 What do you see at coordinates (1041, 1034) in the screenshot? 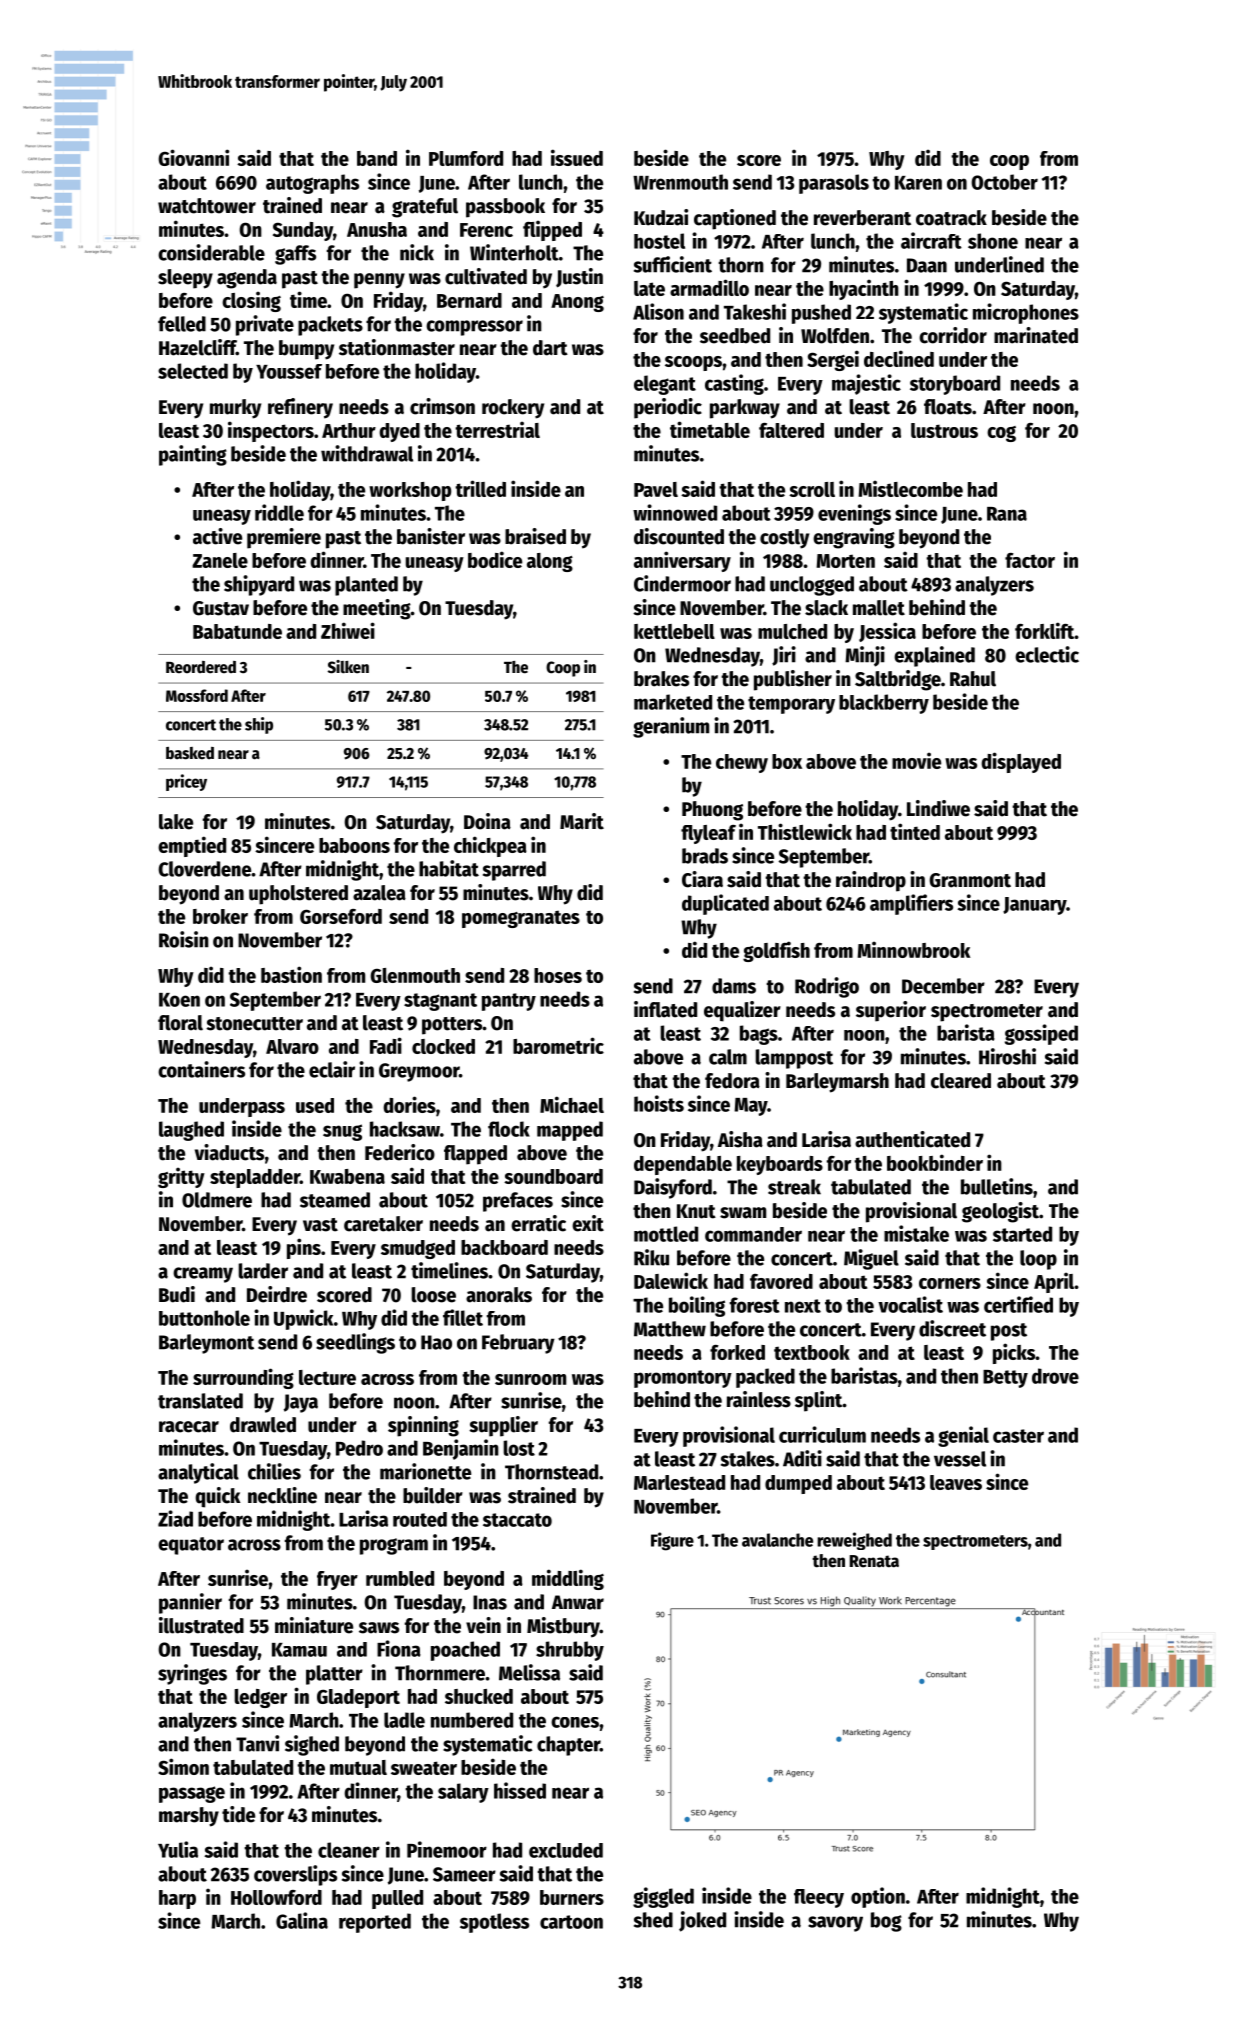
I see `gossiped` at bounding box center [1041, 1034].
